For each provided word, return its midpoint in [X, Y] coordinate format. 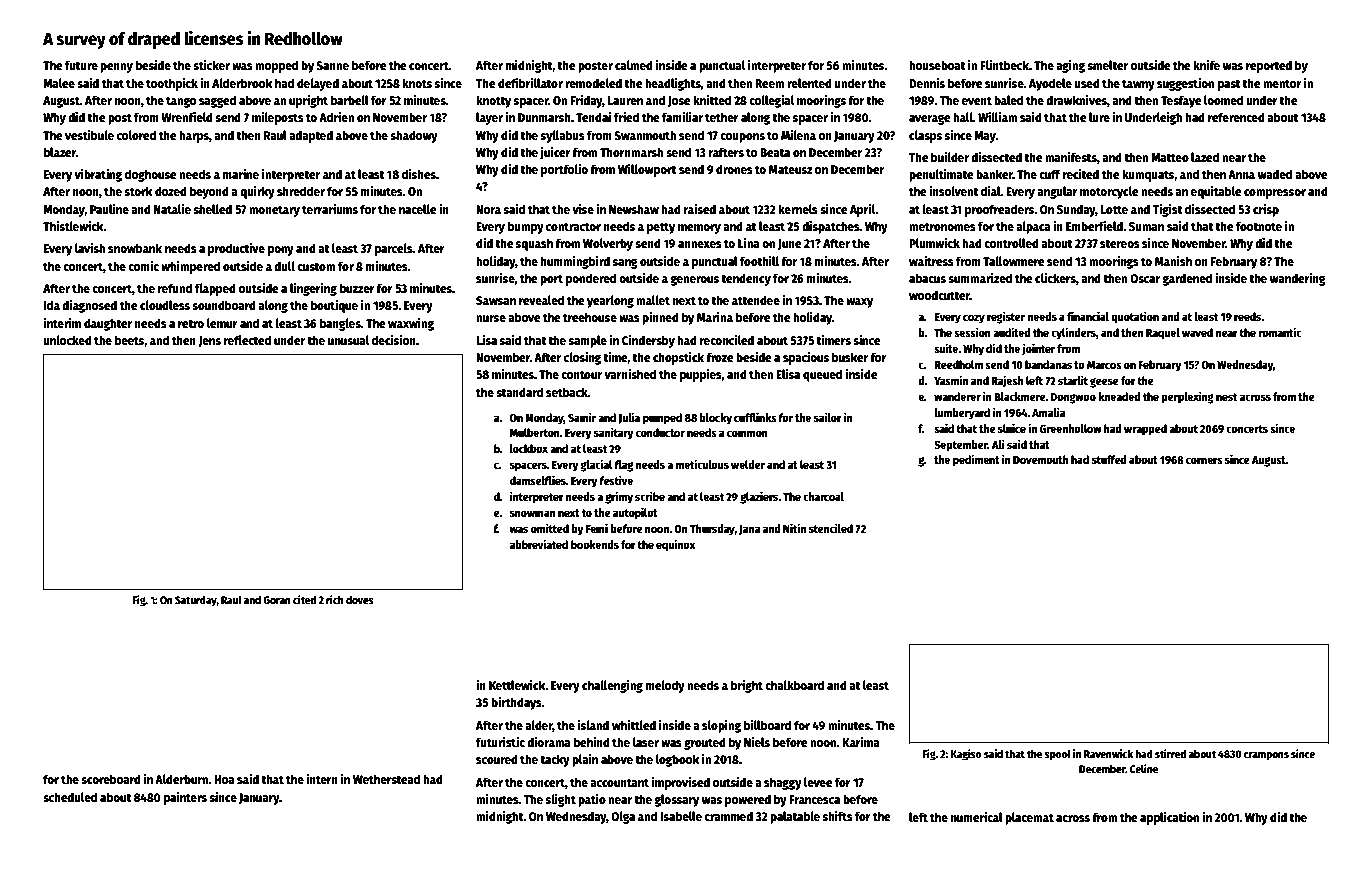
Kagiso [966, 755]
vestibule [89, 135]
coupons [742, 138]
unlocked [67, 340]
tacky [555, 760]
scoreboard [111, 779]
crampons [1266, 756]
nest [1226, 397]
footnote [1259, 226]
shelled [213, 209]
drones [734, 169]
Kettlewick [517, 685]
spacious [806, 358]
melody [665, 686]
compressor [1275, 194]
